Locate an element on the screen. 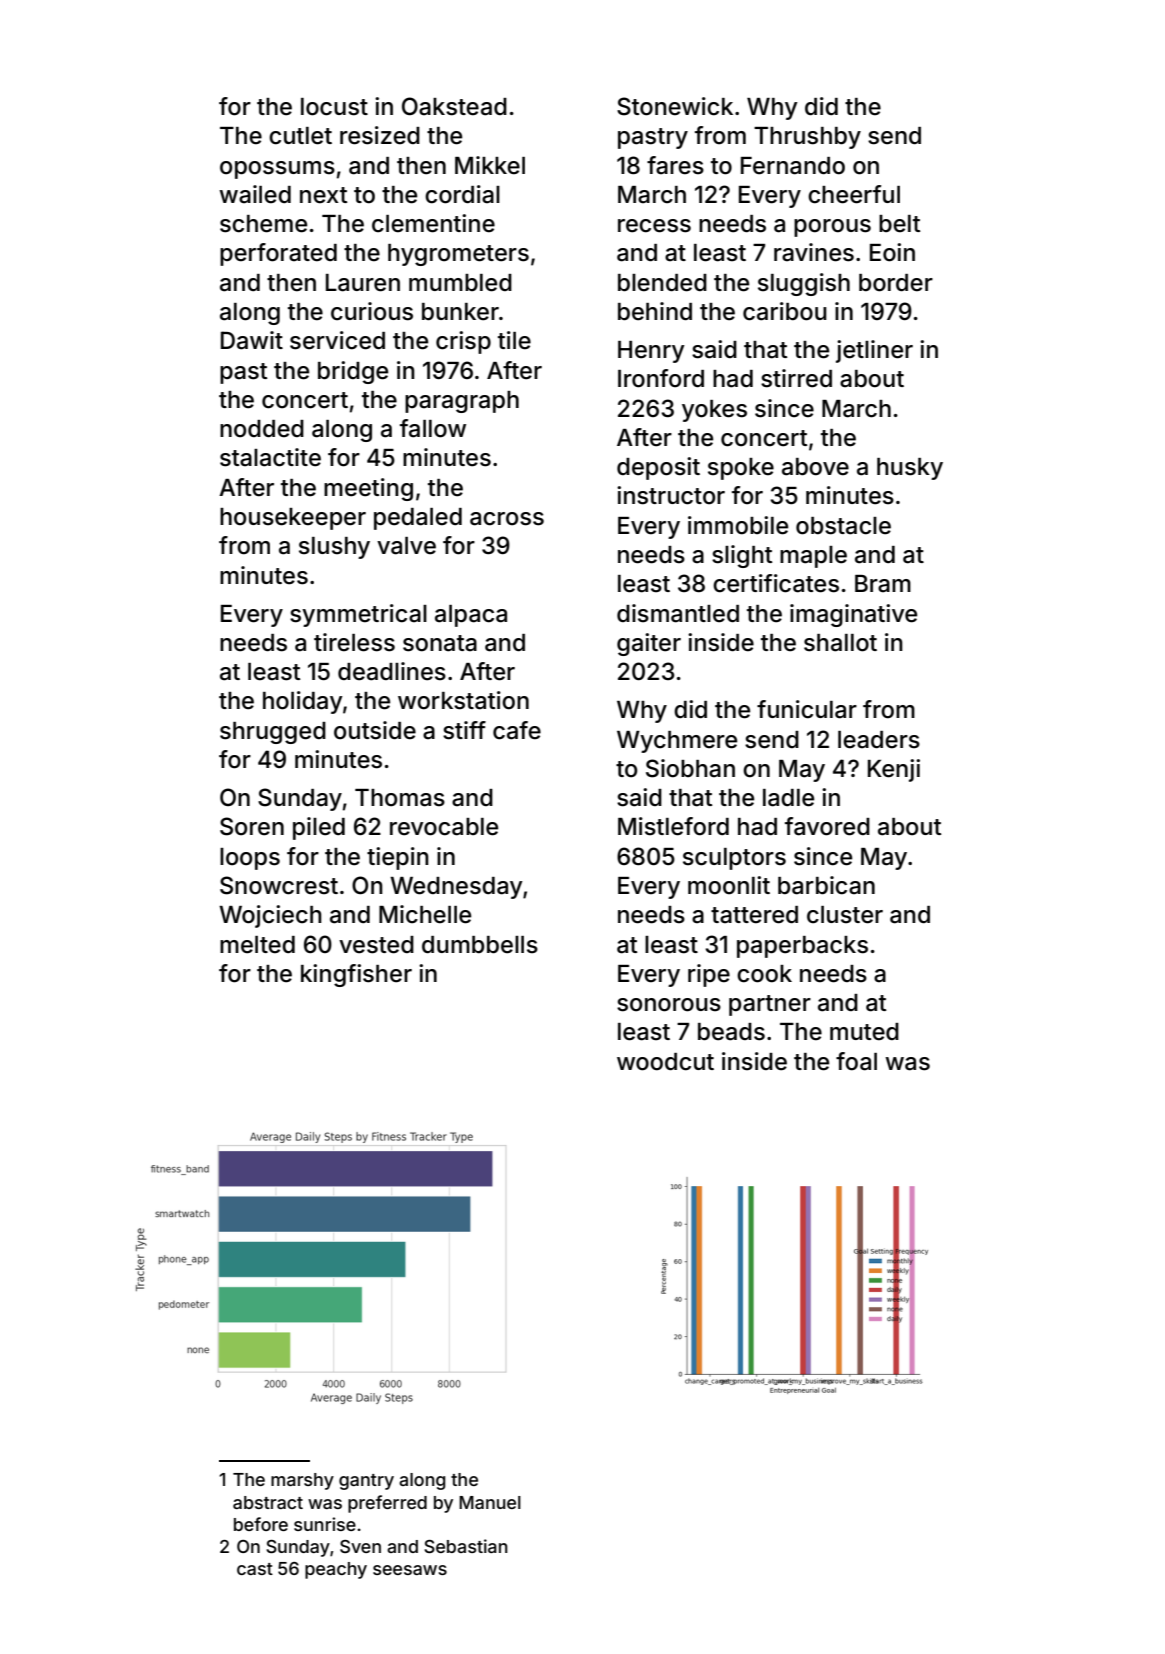  Ironford is located at coordinates (661, 378).
